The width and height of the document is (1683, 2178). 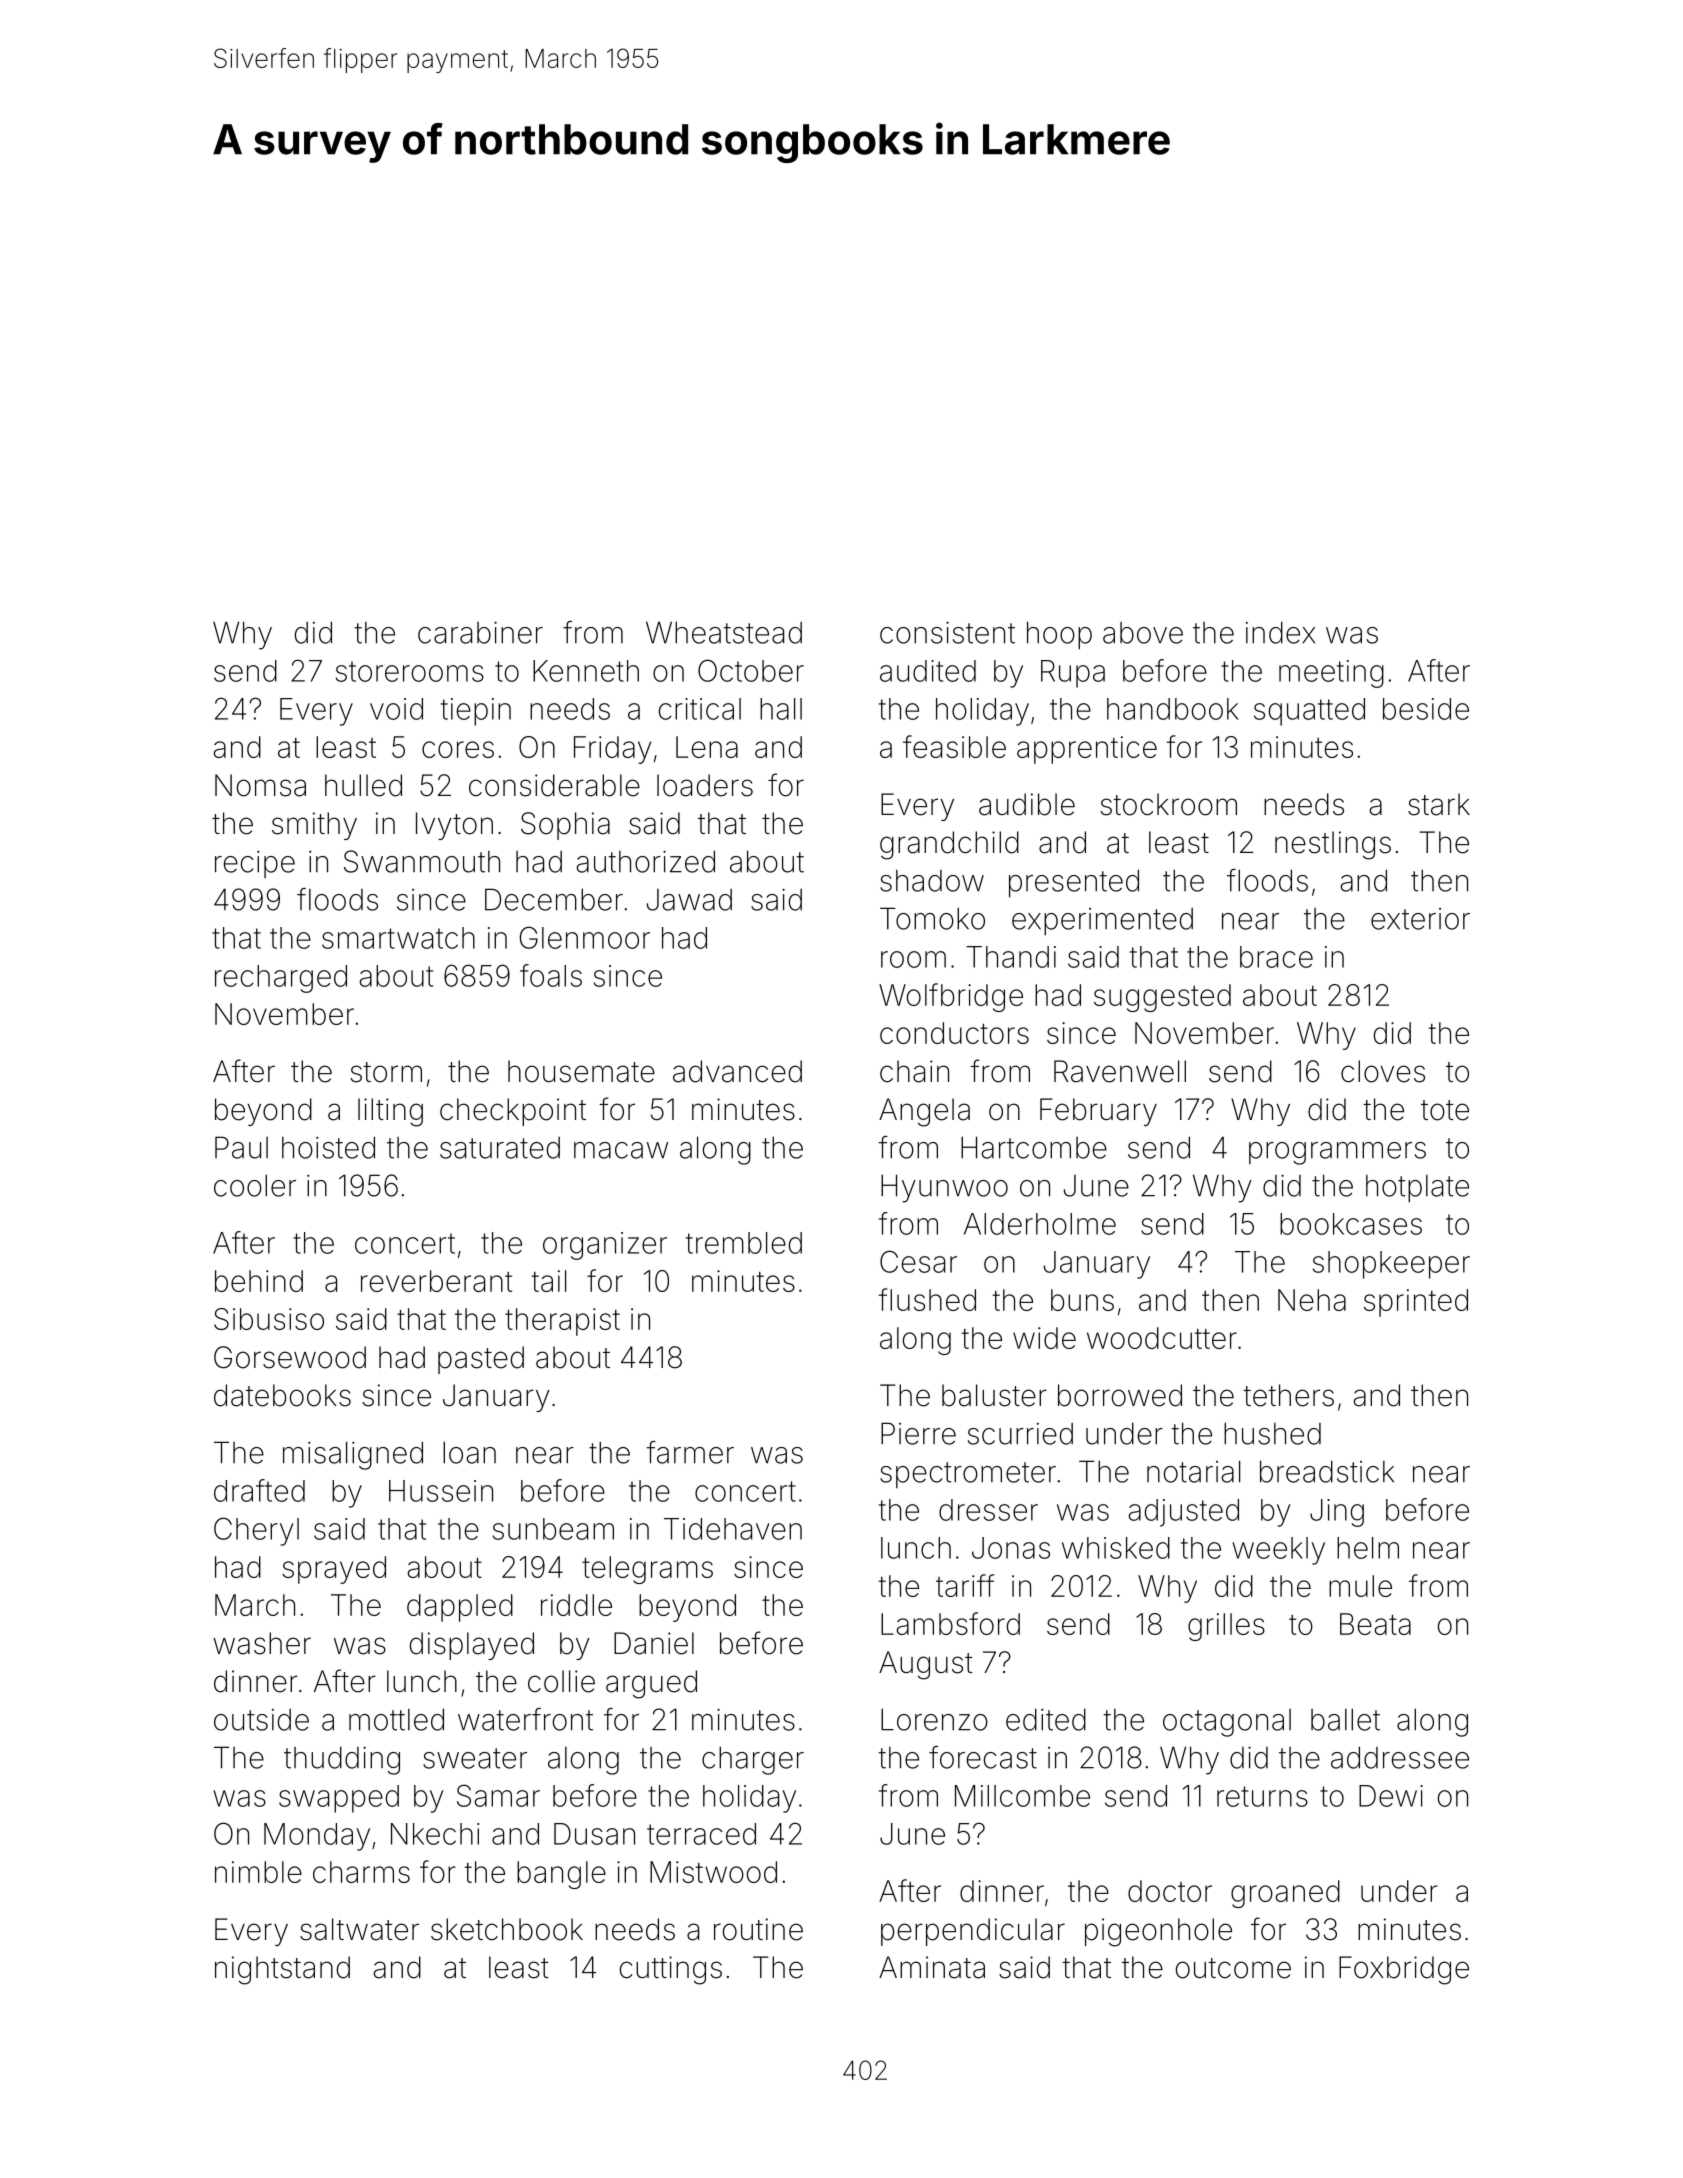 What do you see at coordinates (949, 845) in the document?
I see `grandchild` at bounding box center [949, 845].
